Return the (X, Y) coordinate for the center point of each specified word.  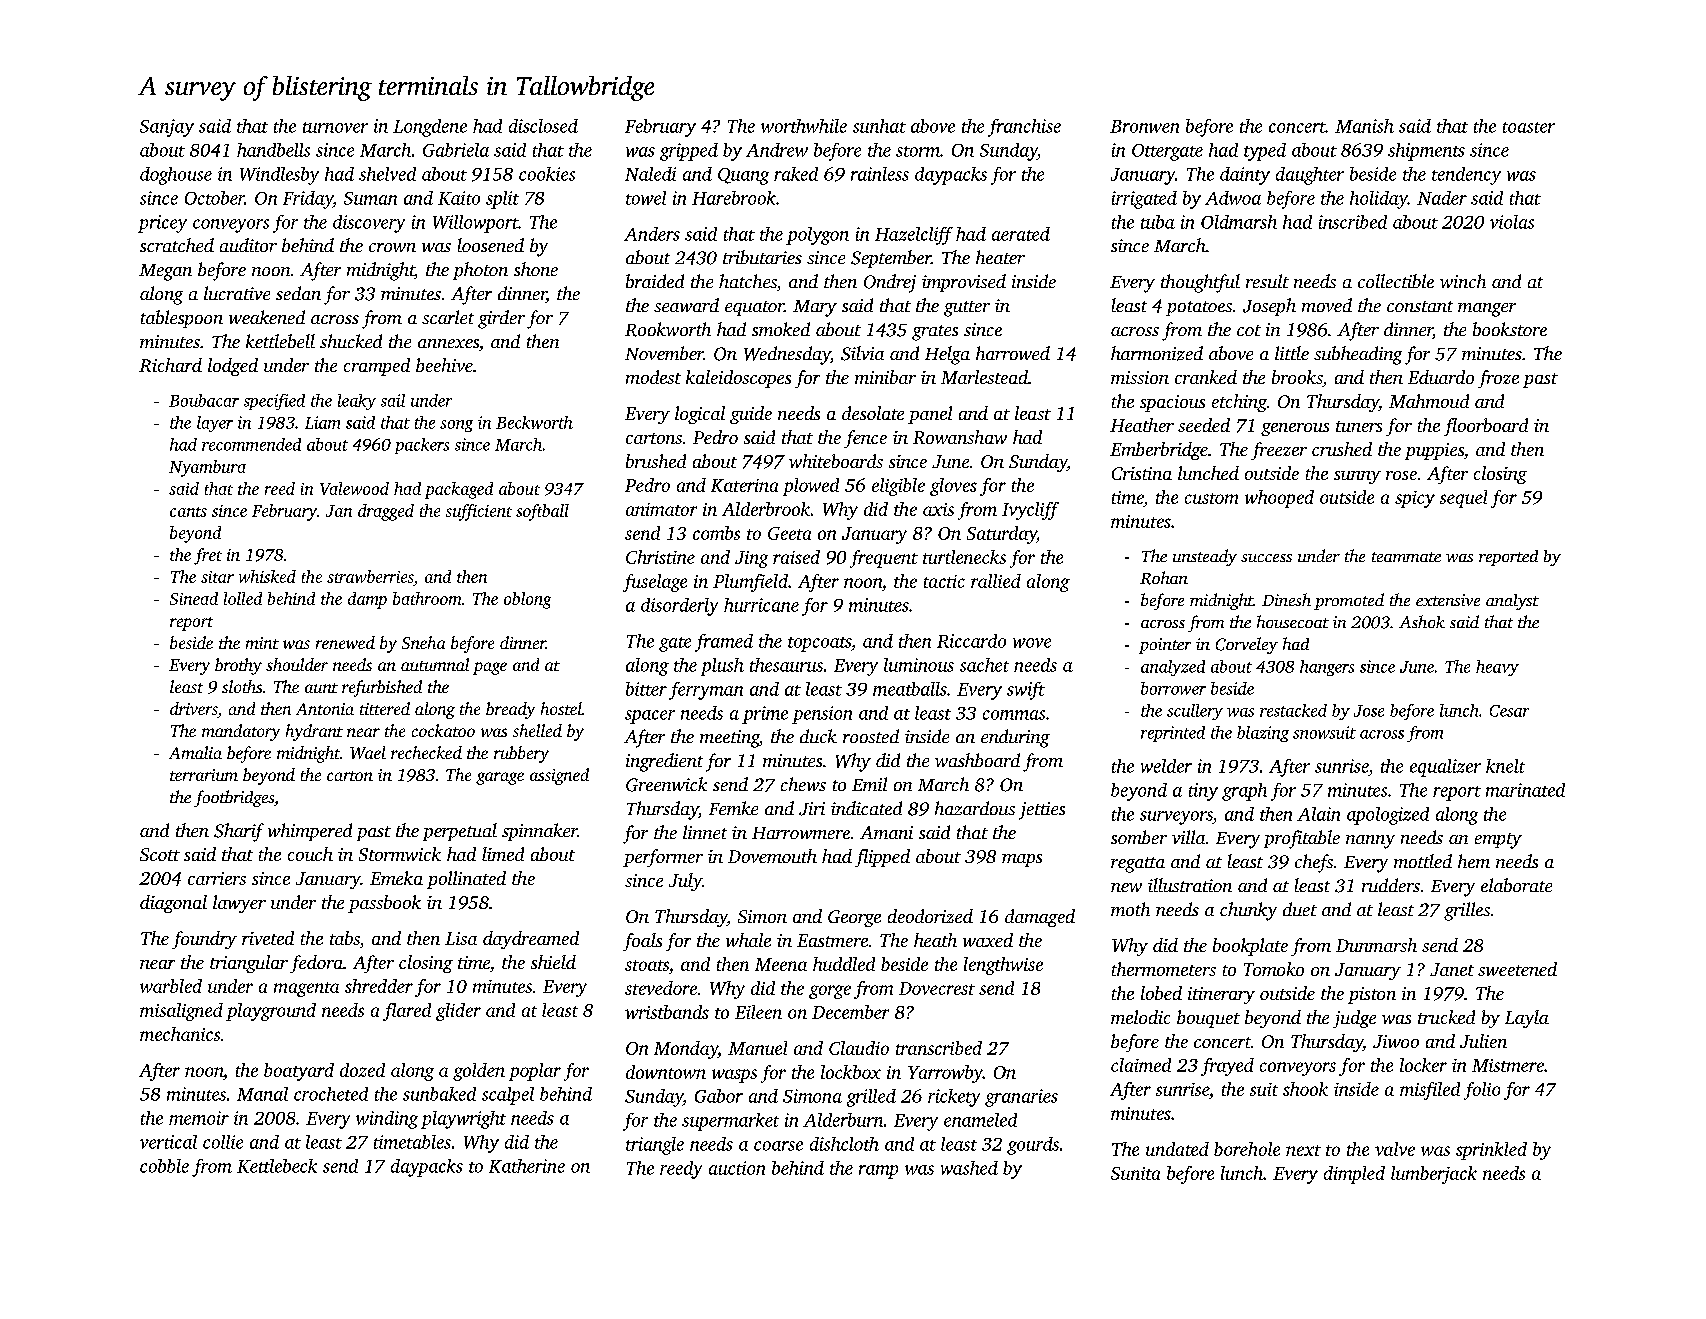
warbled (171, 986)
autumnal (435, 664)
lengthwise (1003, 966)
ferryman (706, 691)
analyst (1512, 602)
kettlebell (280, 341)
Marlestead (984, 377)
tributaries (762, 257)
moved (1327, 305)
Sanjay (167, 128)
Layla (1527, 1019)
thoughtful (1200, 283)
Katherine (527, 1166)
